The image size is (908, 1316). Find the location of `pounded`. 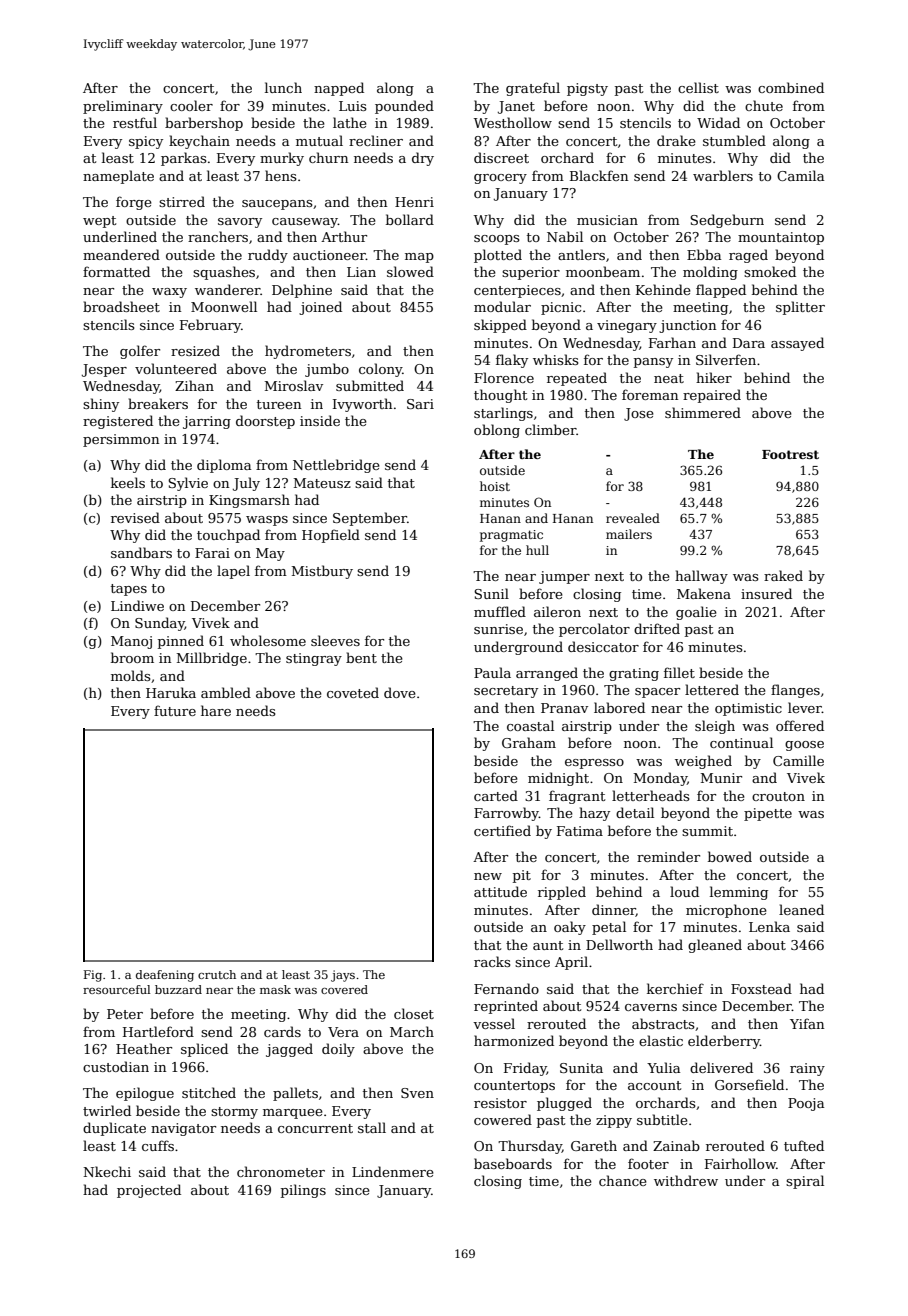

pounded is located at coordinates (404, 107).
